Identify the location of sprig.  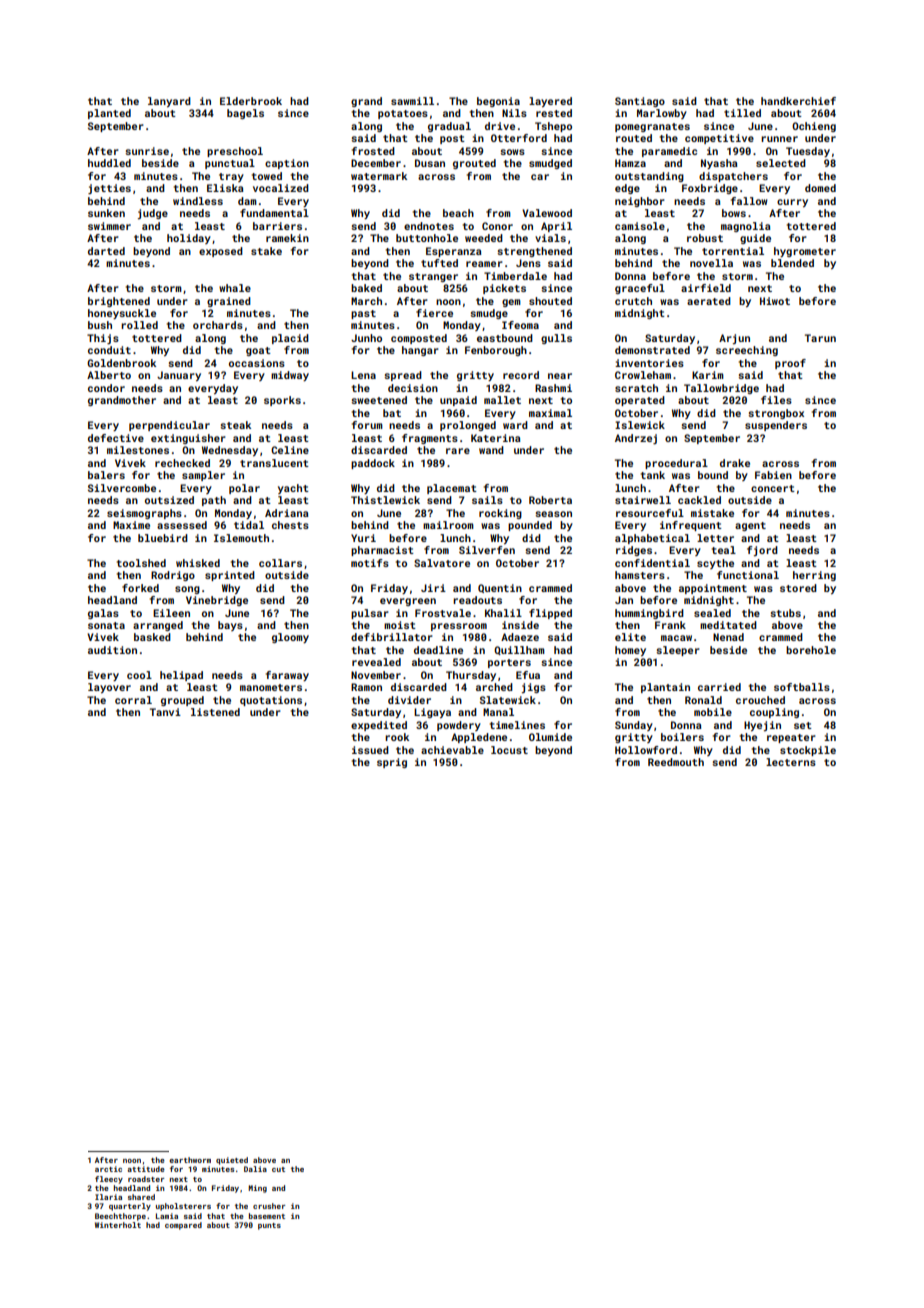
(392, 763).
